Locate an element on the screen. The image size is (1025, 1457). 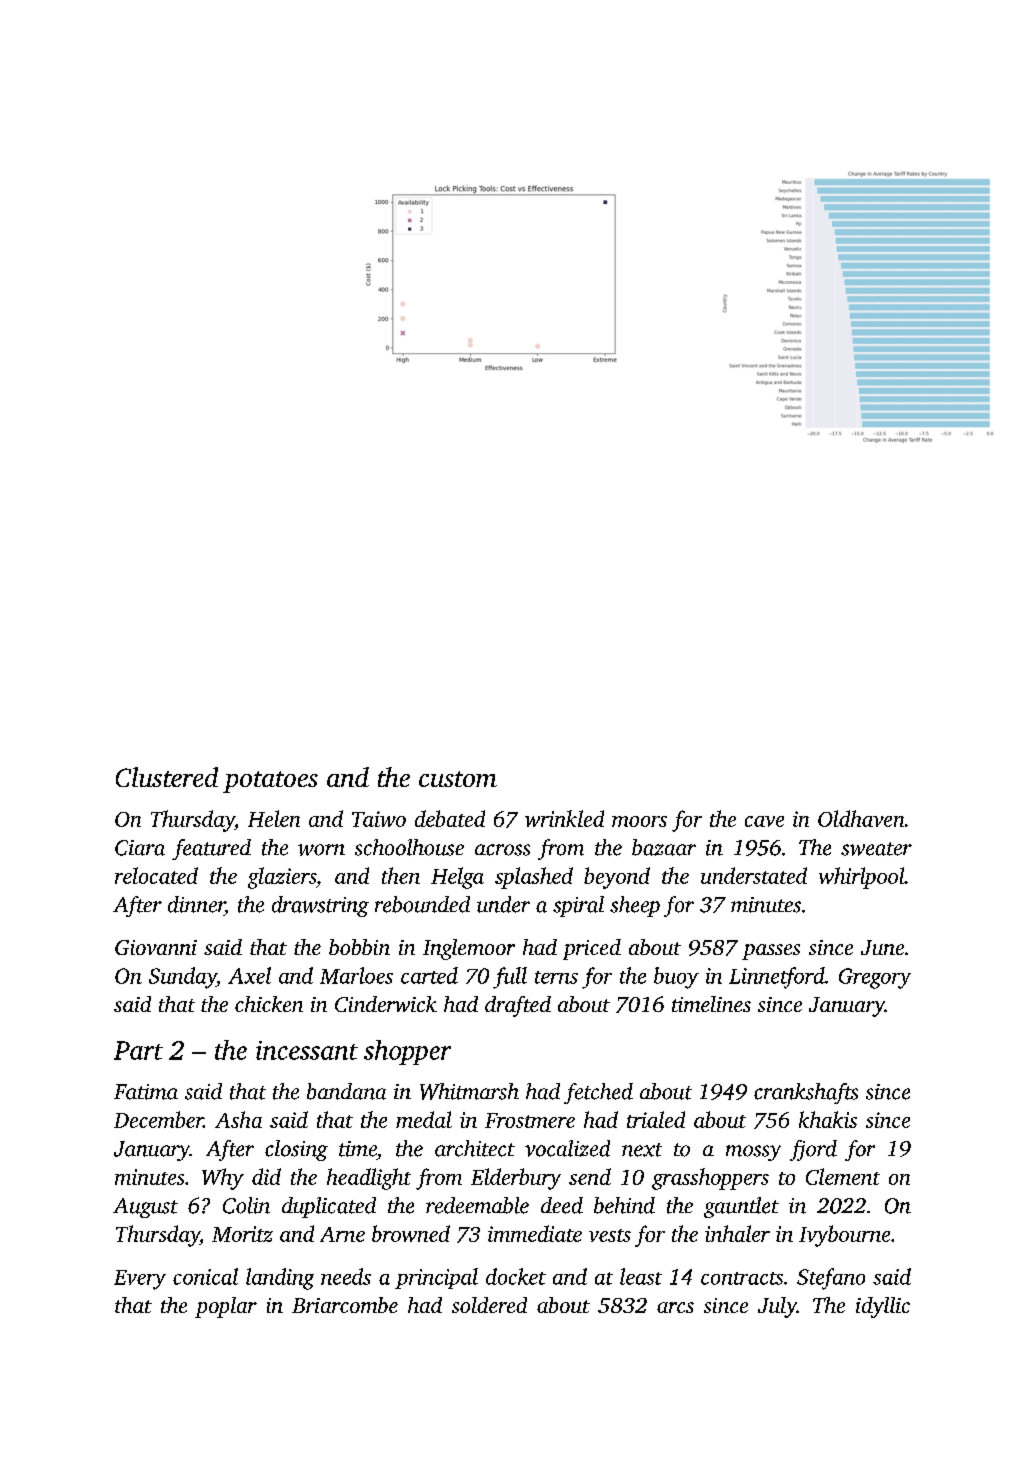
vocalized is located at coordinates (567, 1148).
